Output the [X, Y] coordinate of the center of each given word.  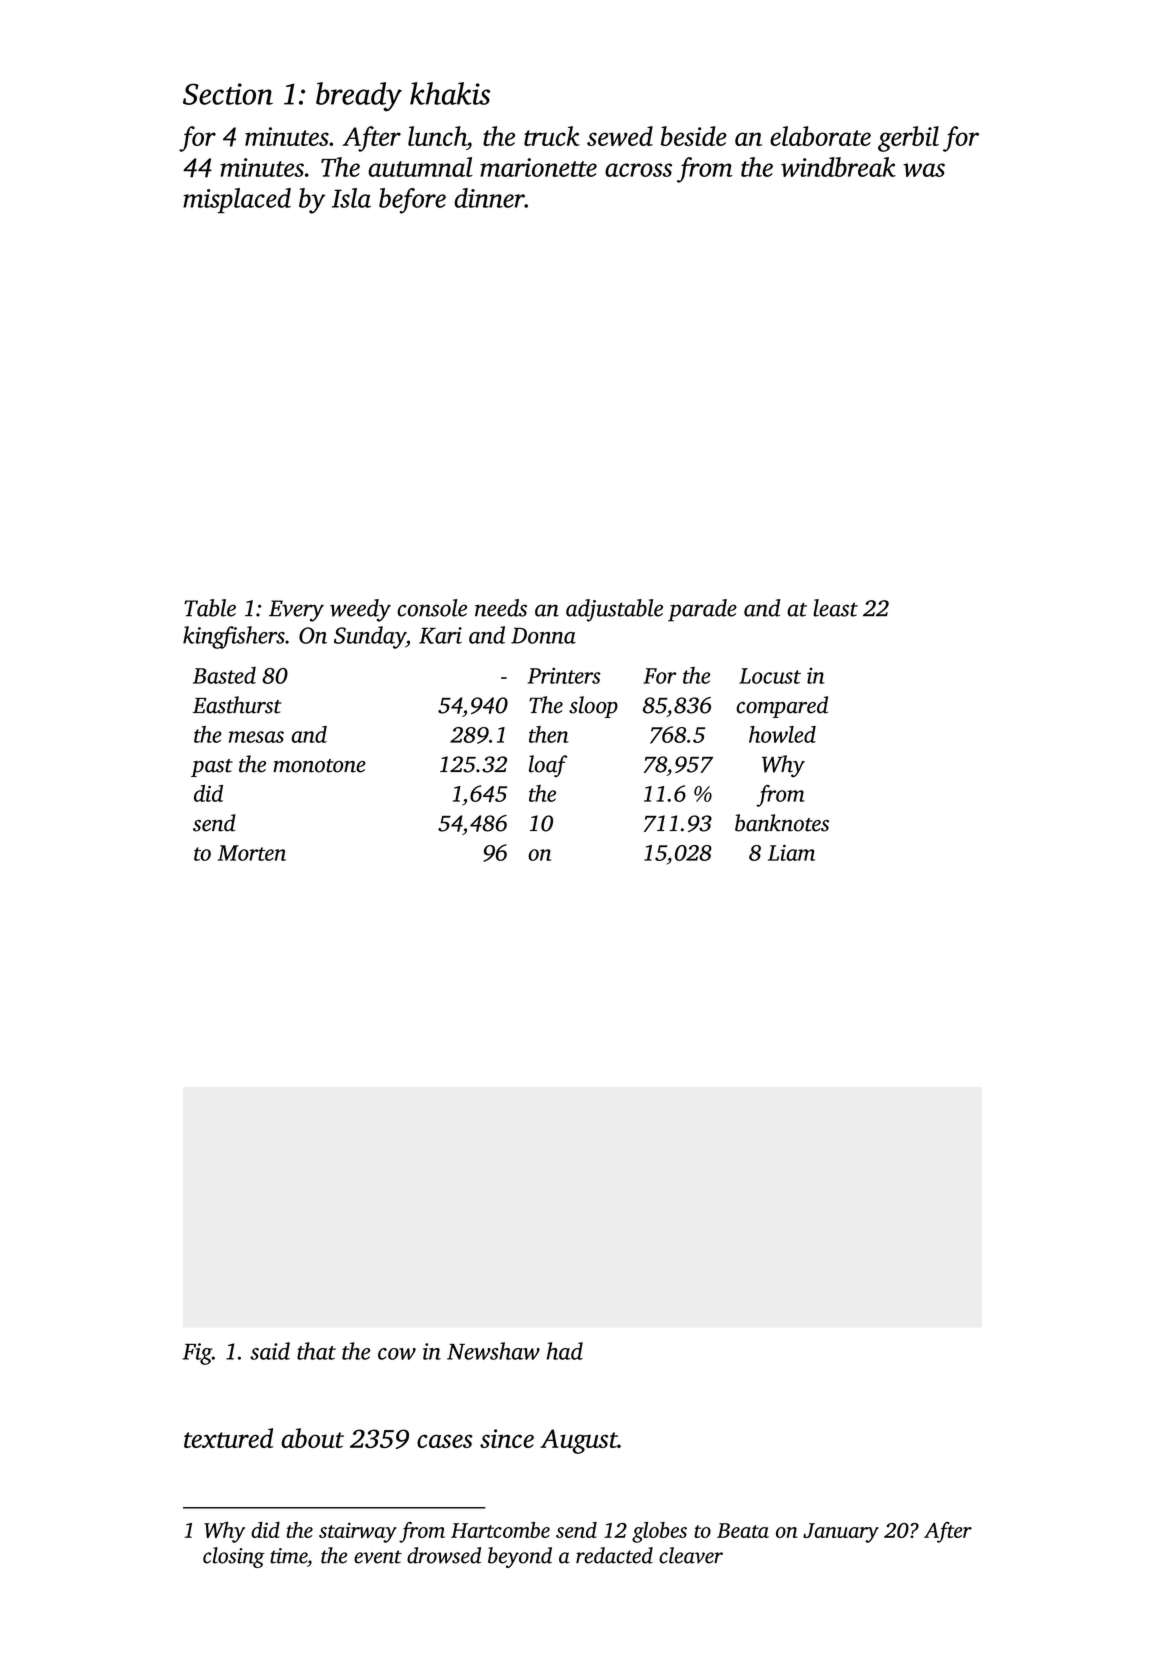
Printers [564, 675]
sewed [620, 136]
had [565, 1351]
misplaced [237, 200]
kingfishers [234, 637]
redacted [614, 1555]
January [841, 1533]
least [835, 608]
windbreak [838, 167]
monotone [319, 766]
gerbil [908, 139]
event [378, 1557]
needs [501, 608]
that [316, 1351]
